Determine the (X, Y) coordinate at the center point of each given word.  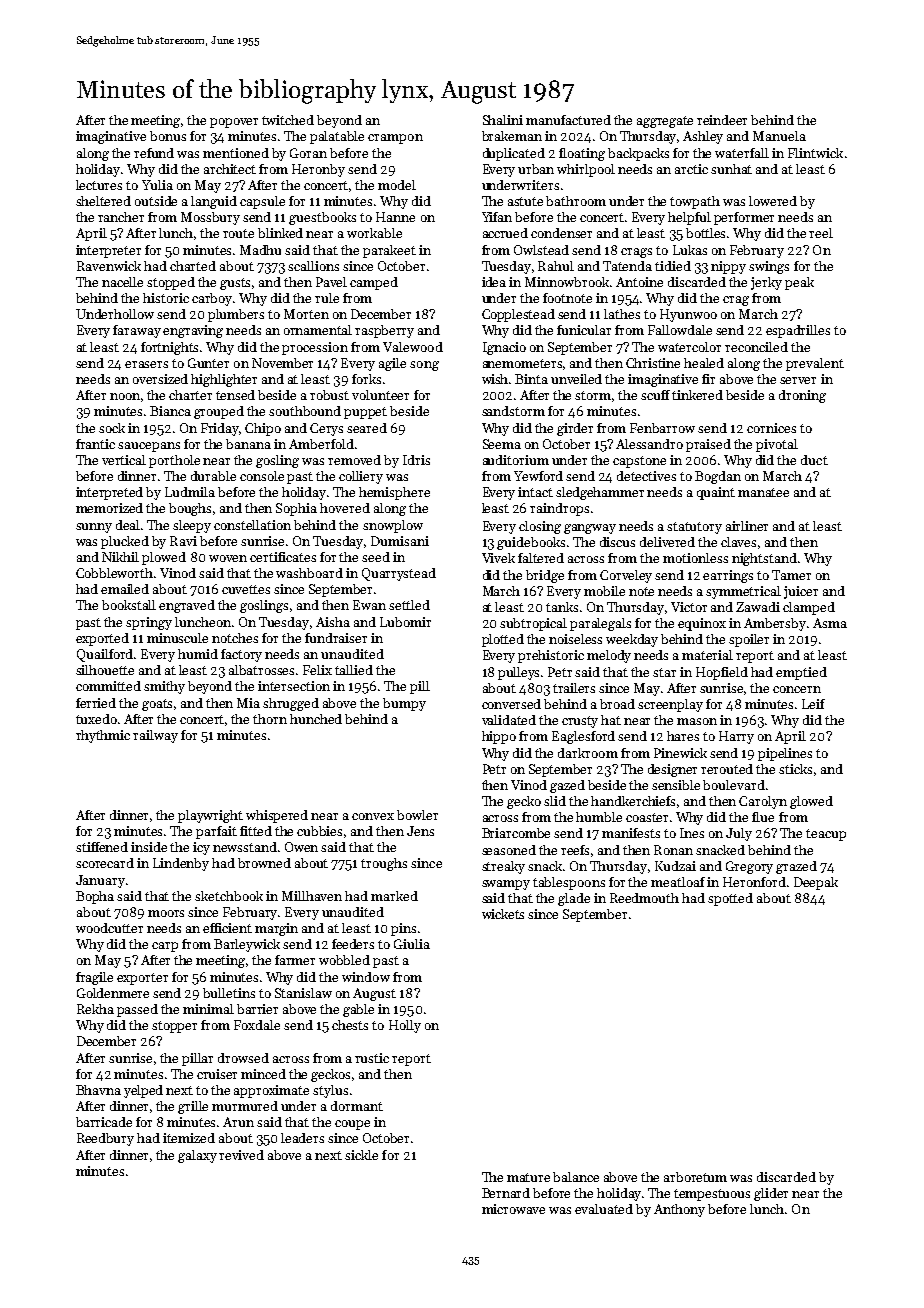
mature (528, 1177)
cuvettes (246, 589)
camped (374, 283)
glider (771, 1194)
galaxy (197, 1156)
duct (814, 460)
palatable (337, 137)
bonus (168, 136)
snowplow (393, 526)
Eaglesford (583, 737)
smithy (164, 687)
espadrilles (798, 331)
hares (683, 736)
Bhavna (98, 1090)
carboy (212, 299)
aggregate (665, 122)
